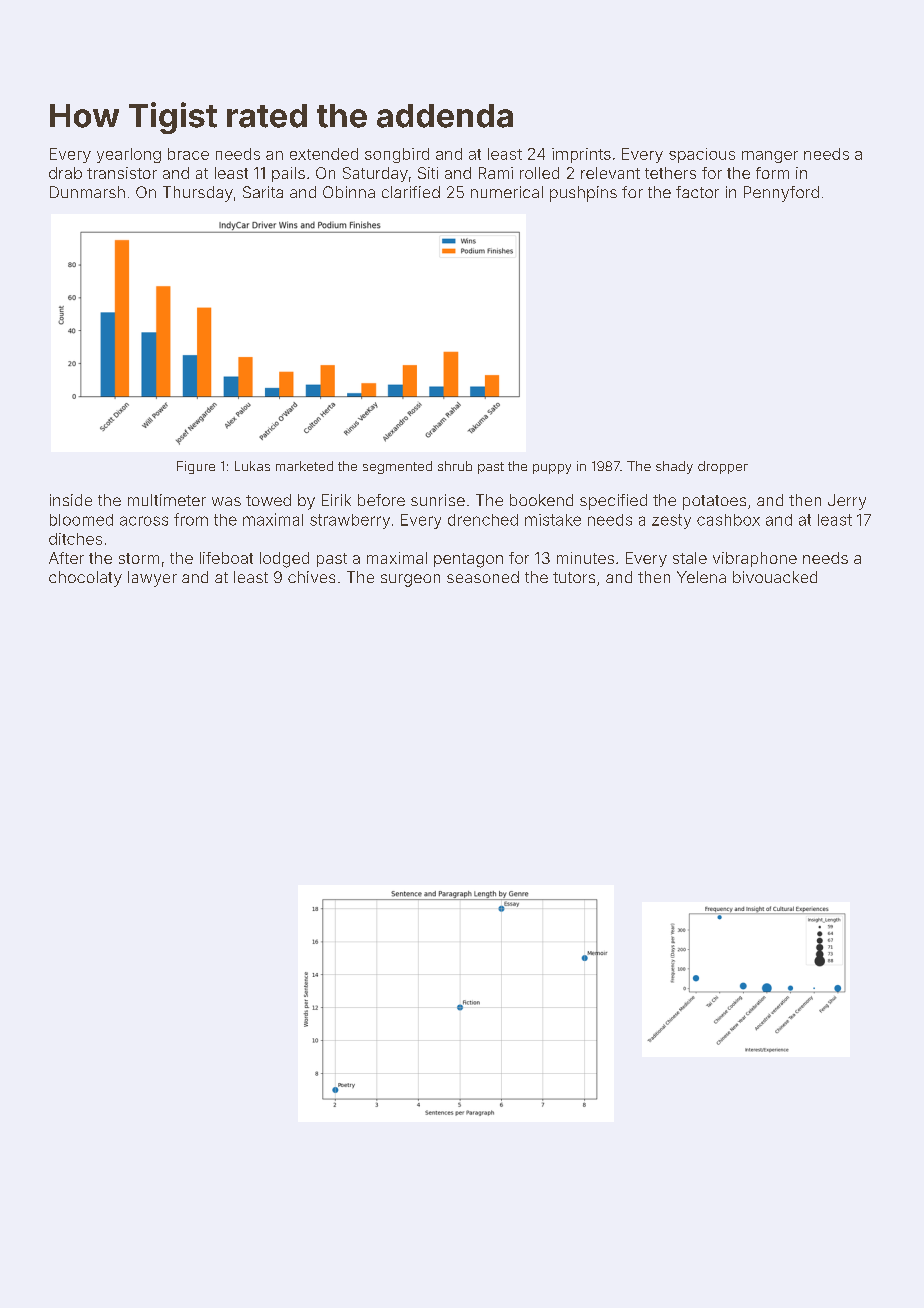 This screenshot has width=924, height=1308. I want to click on dropper, so click(723, 467).
